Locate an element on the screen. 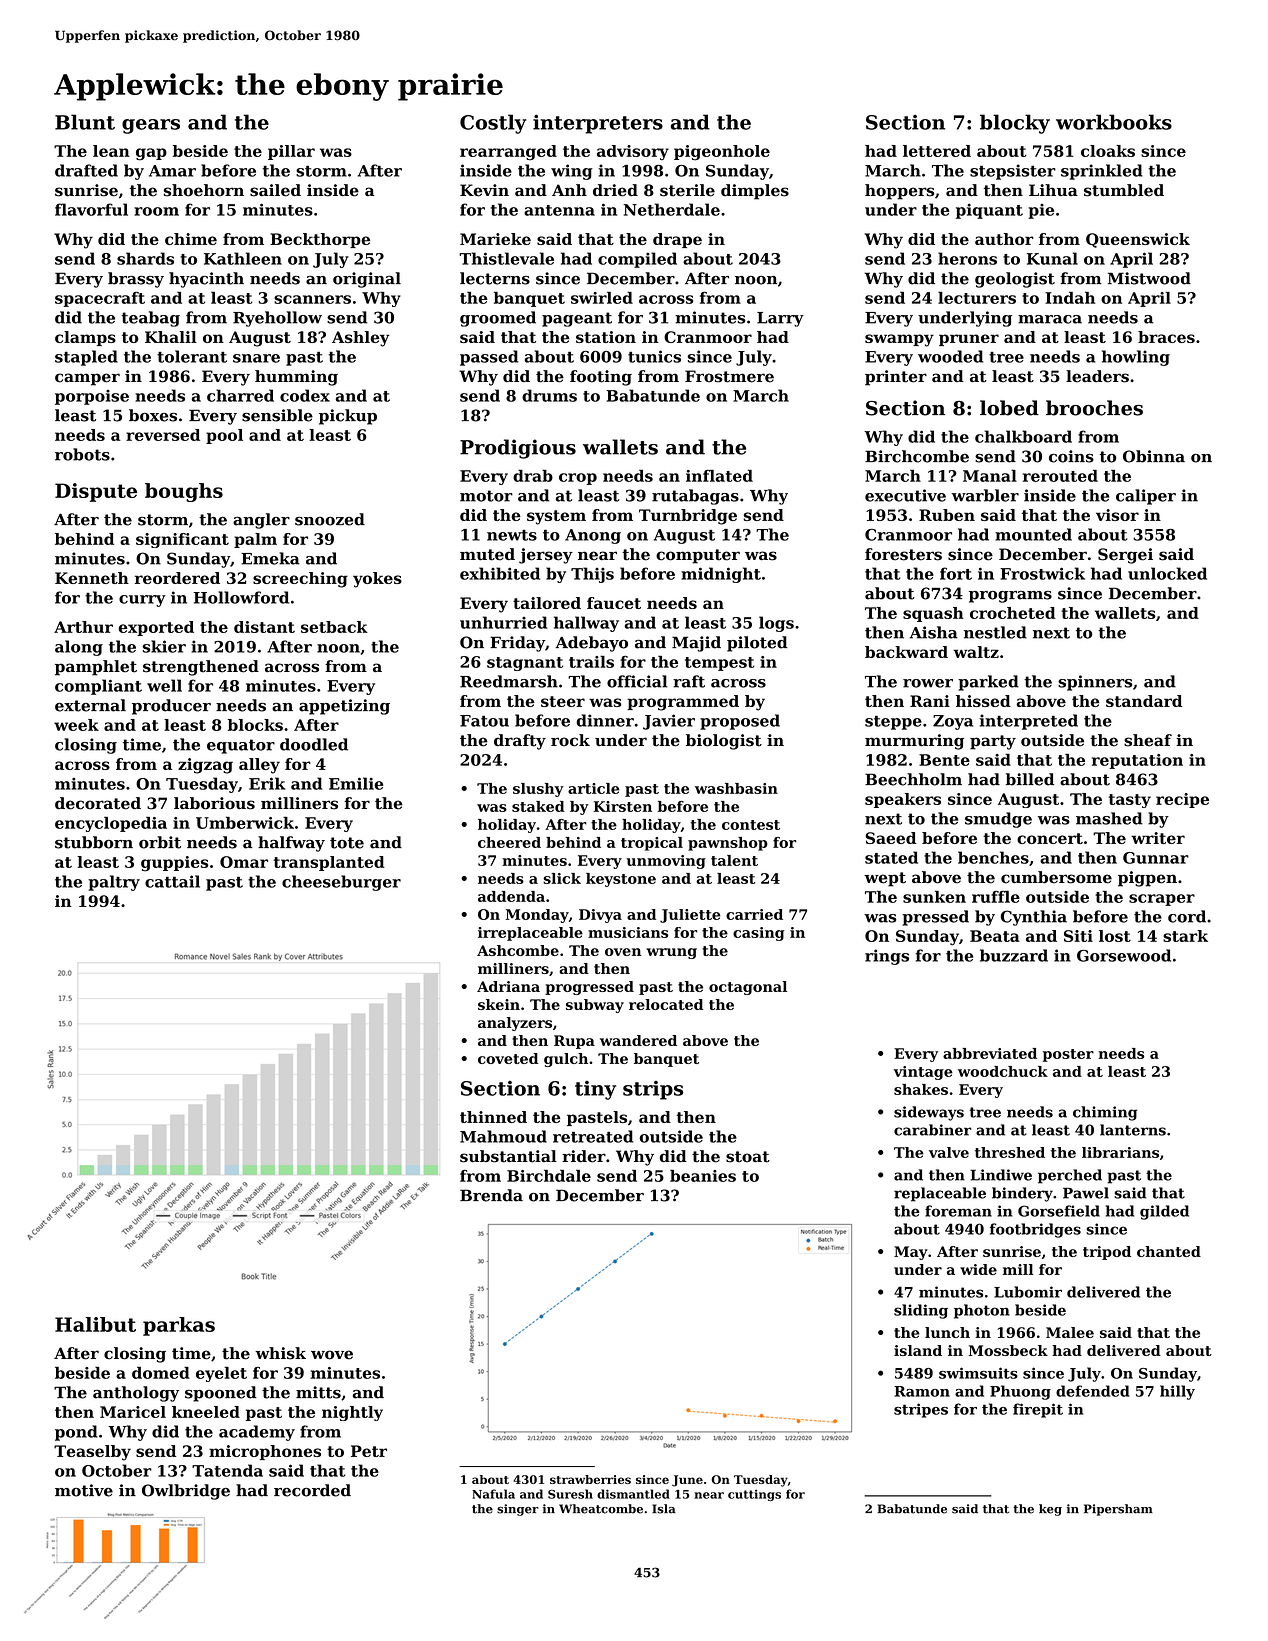  robots is located at coordinates (82, 454).
